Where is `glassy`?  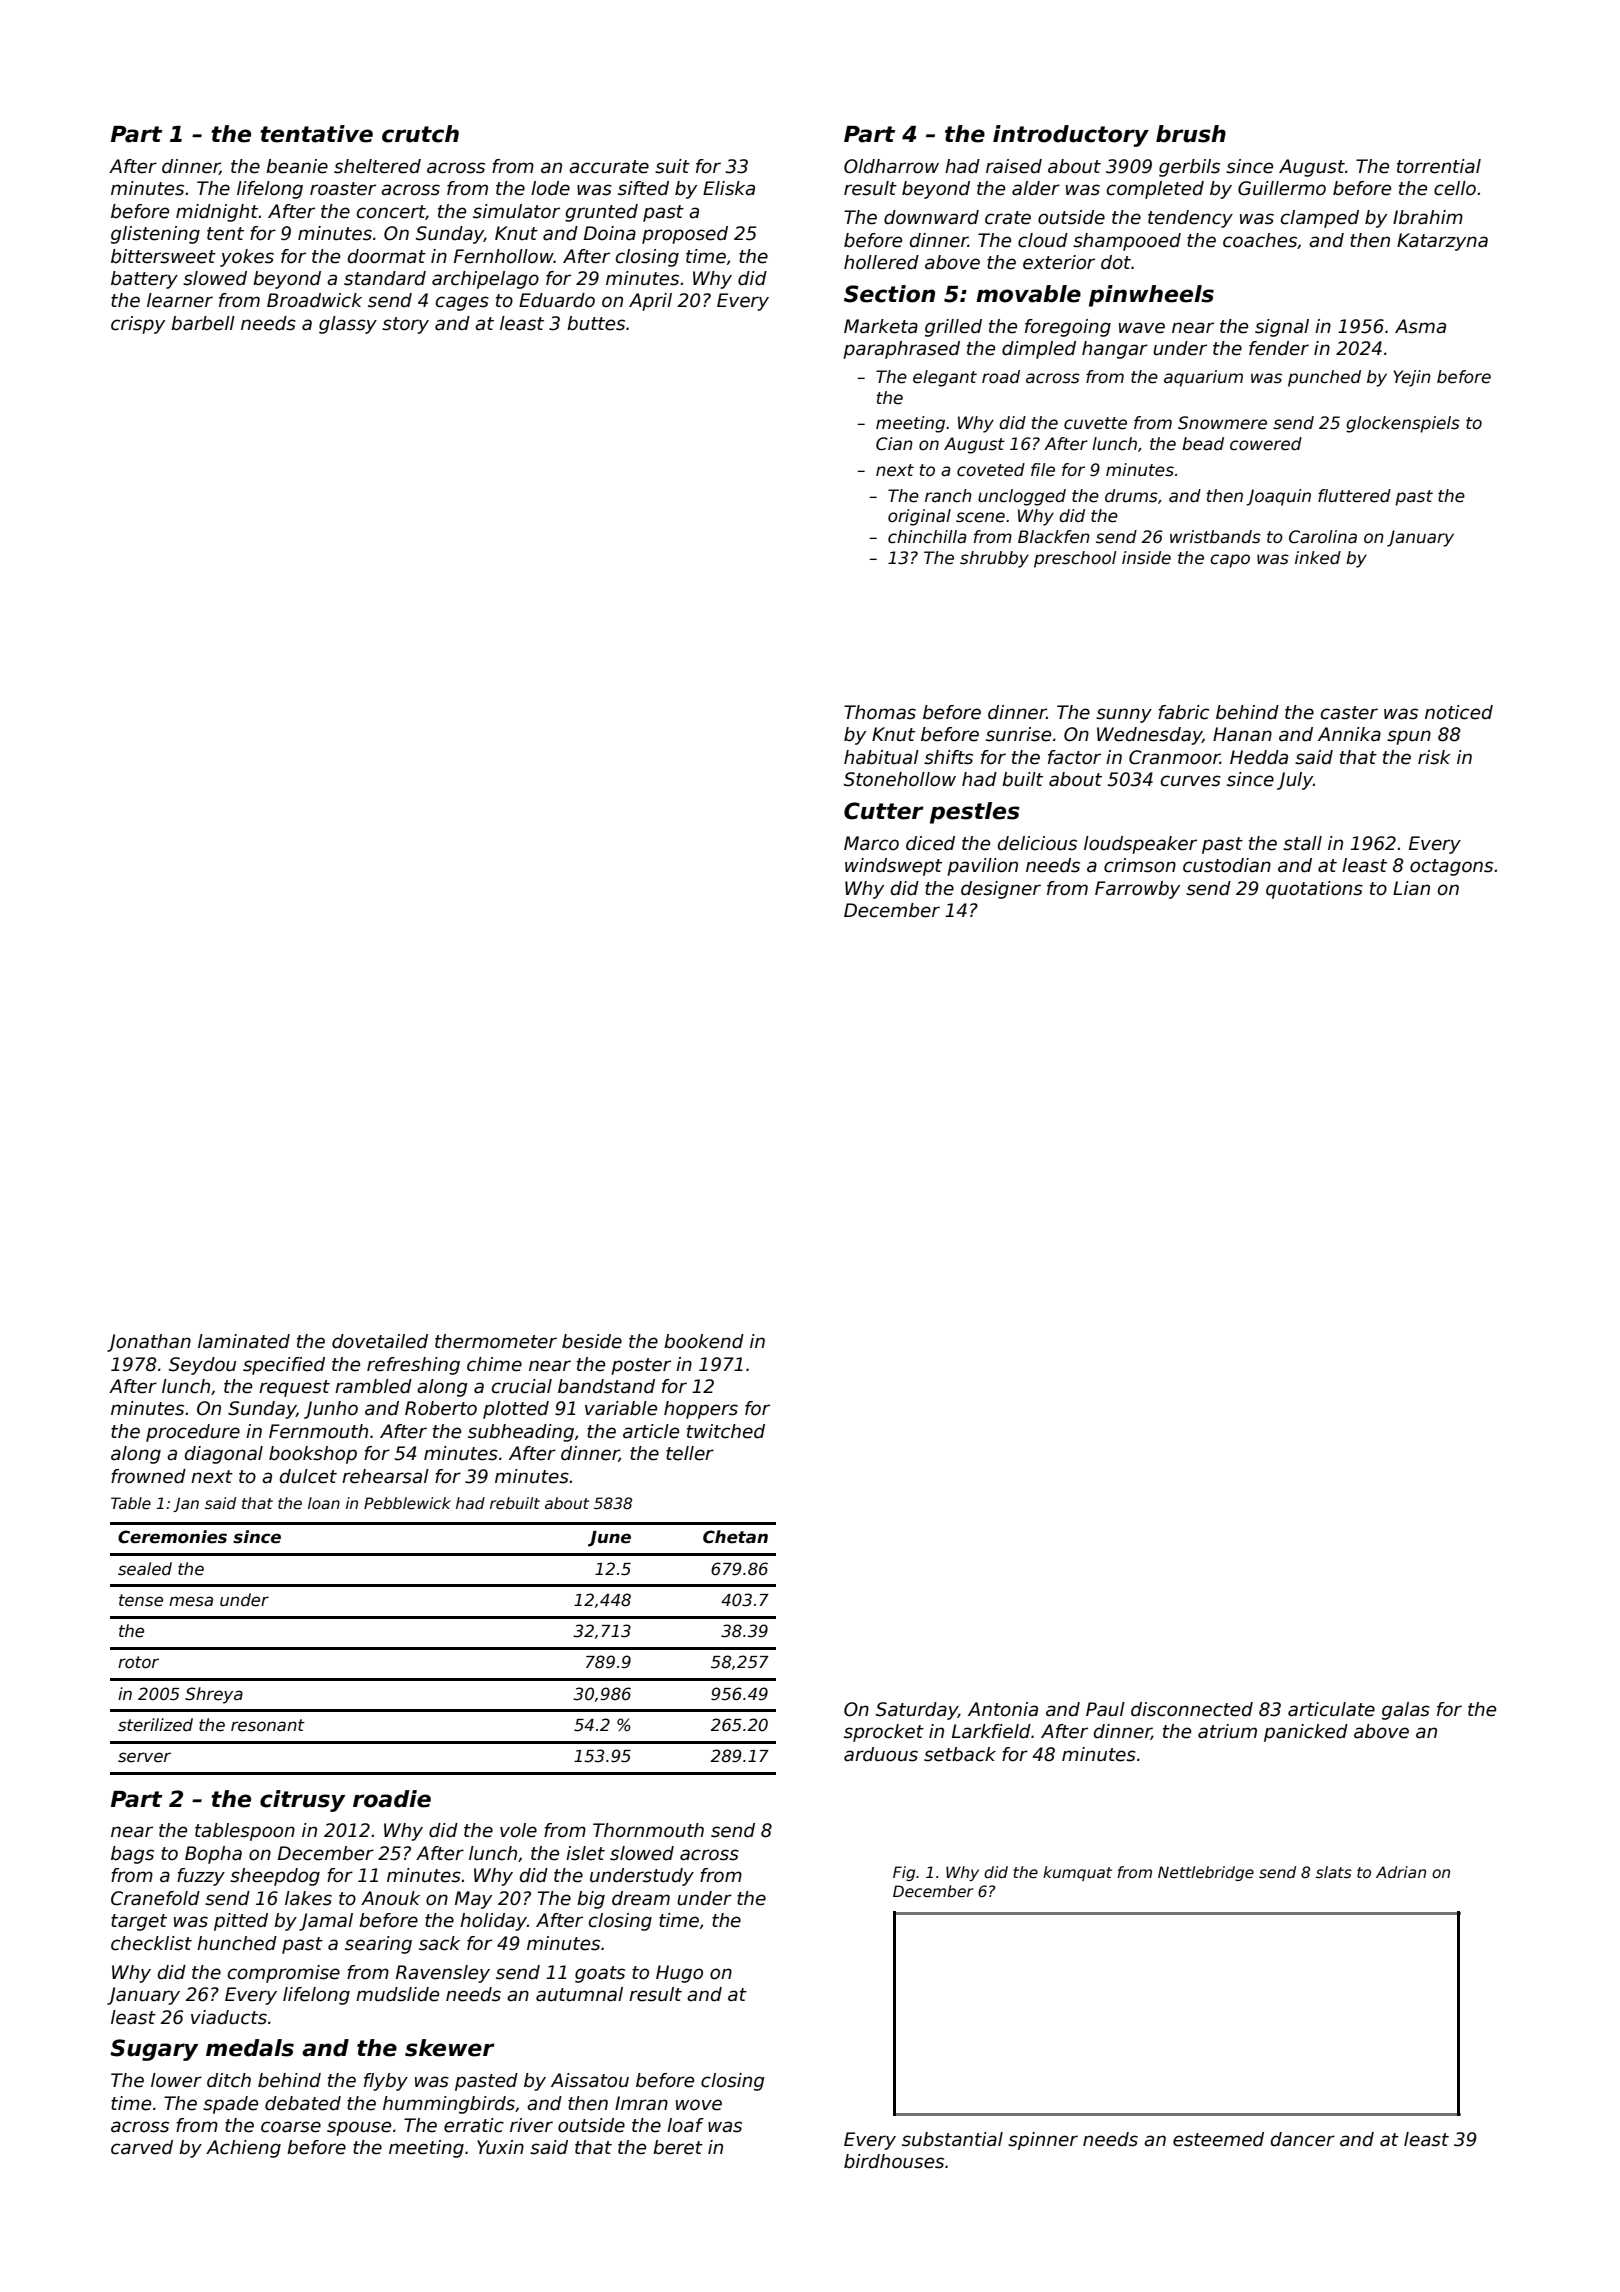 glassy is located at coordinates (348, 325).
